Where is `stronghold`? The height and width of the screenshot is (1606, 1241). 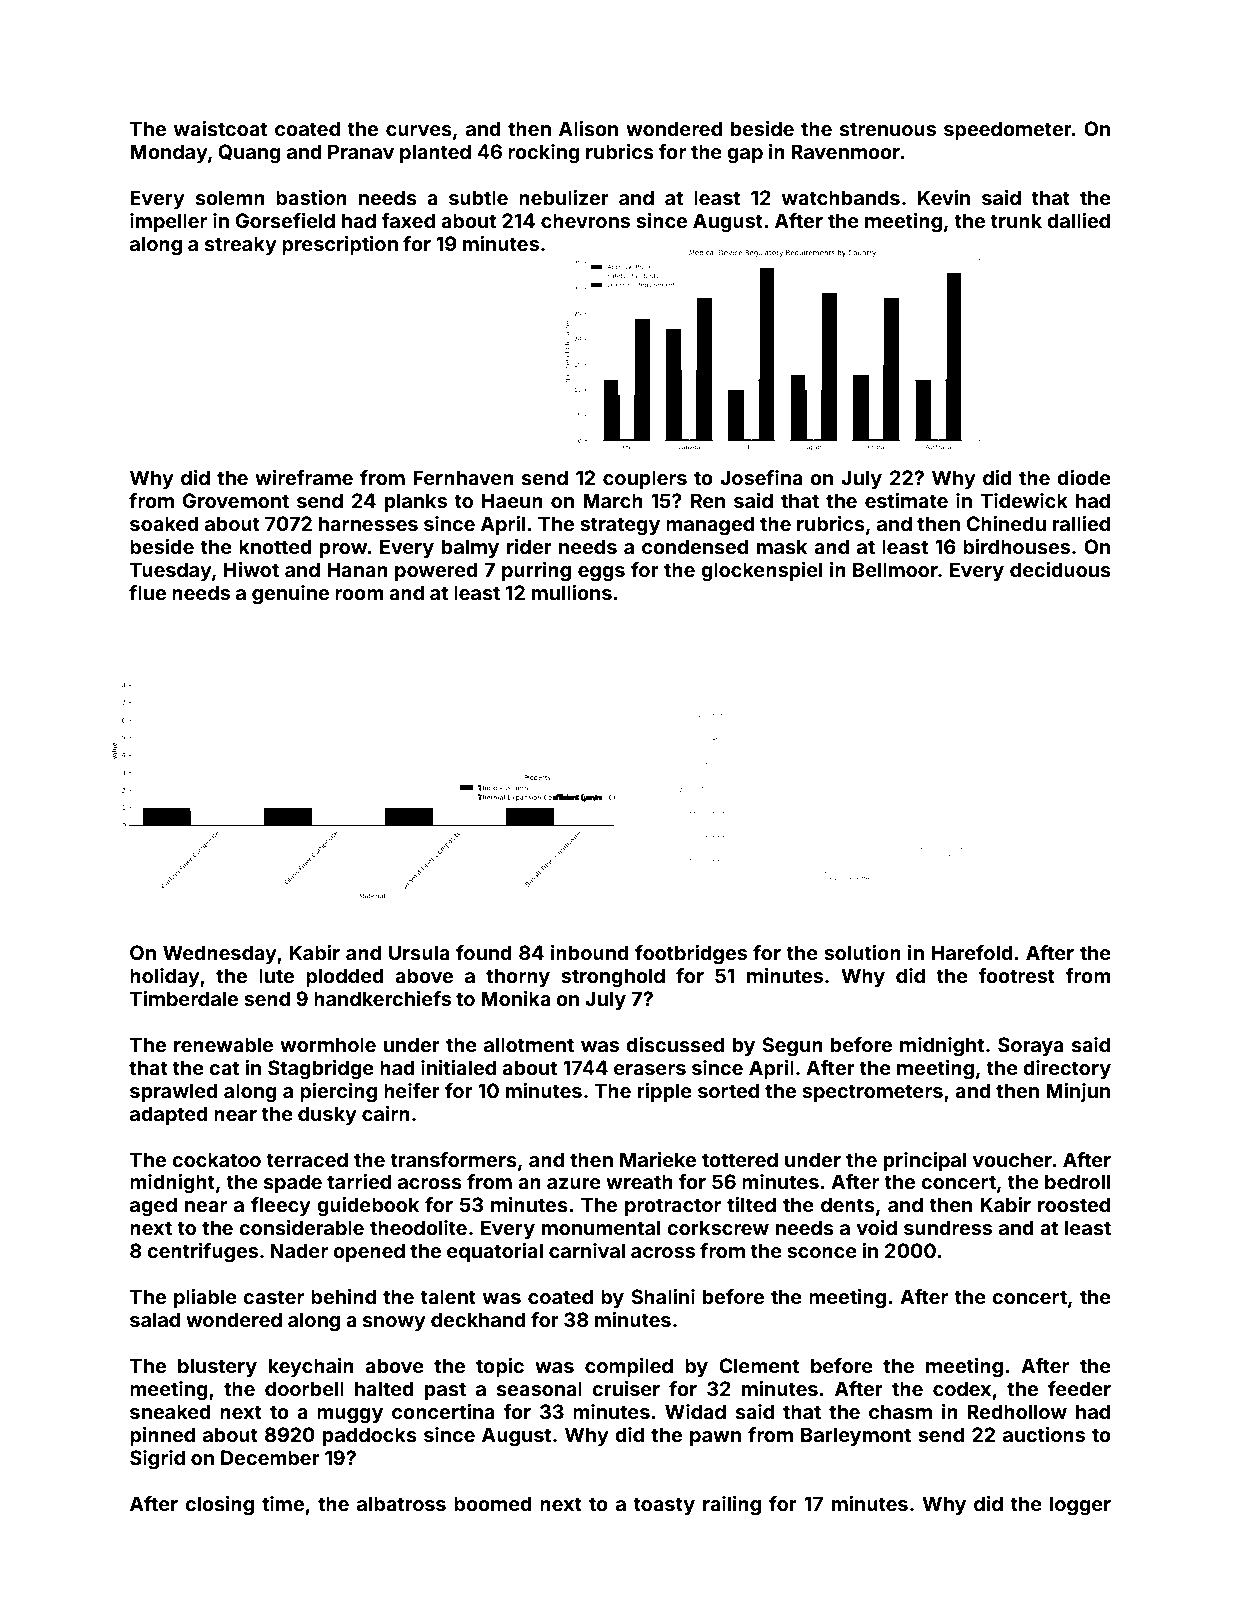 stronghold is located at coordinates (613, 978).
